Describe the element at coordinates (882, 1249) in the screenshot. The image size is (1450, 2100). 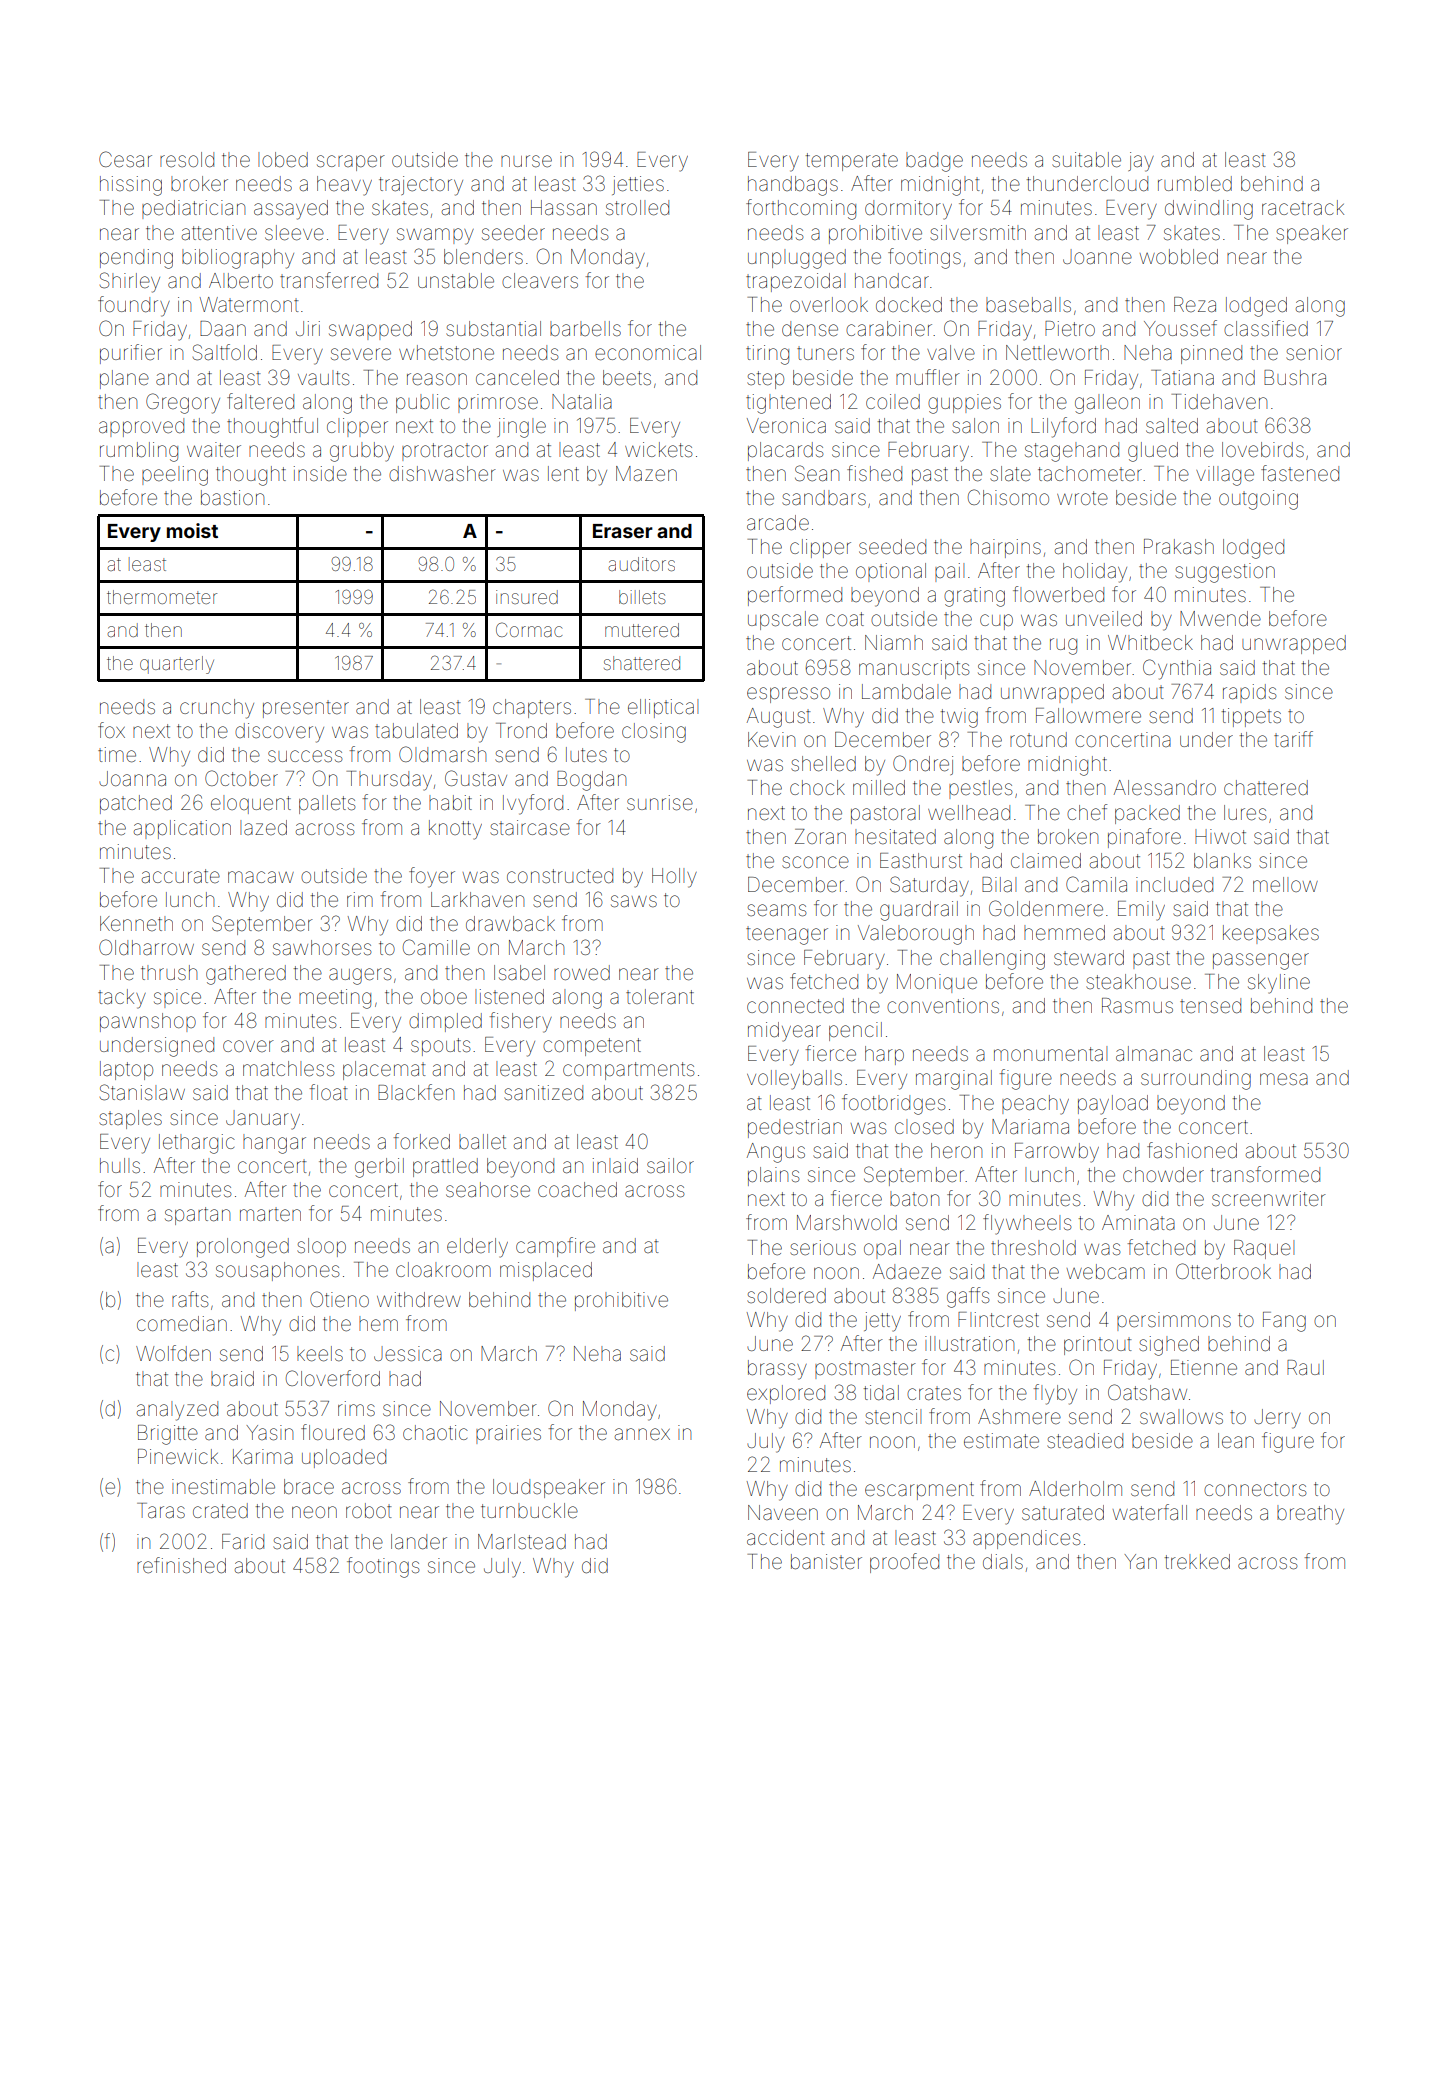
I see `opal` at that location.
